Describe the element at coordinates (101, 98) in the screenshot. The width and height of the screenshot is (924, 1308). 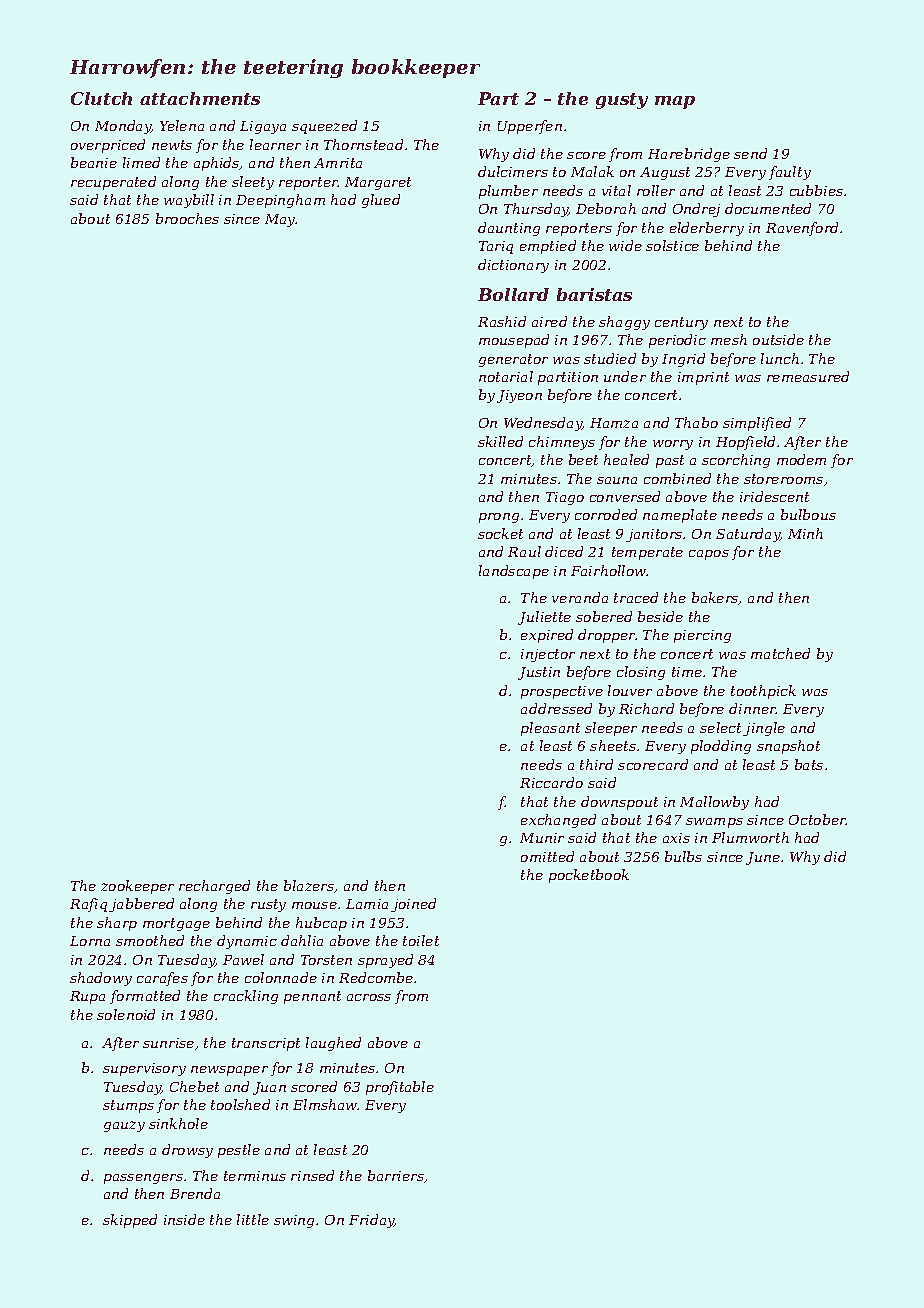
I see `Clutch` at that location.
